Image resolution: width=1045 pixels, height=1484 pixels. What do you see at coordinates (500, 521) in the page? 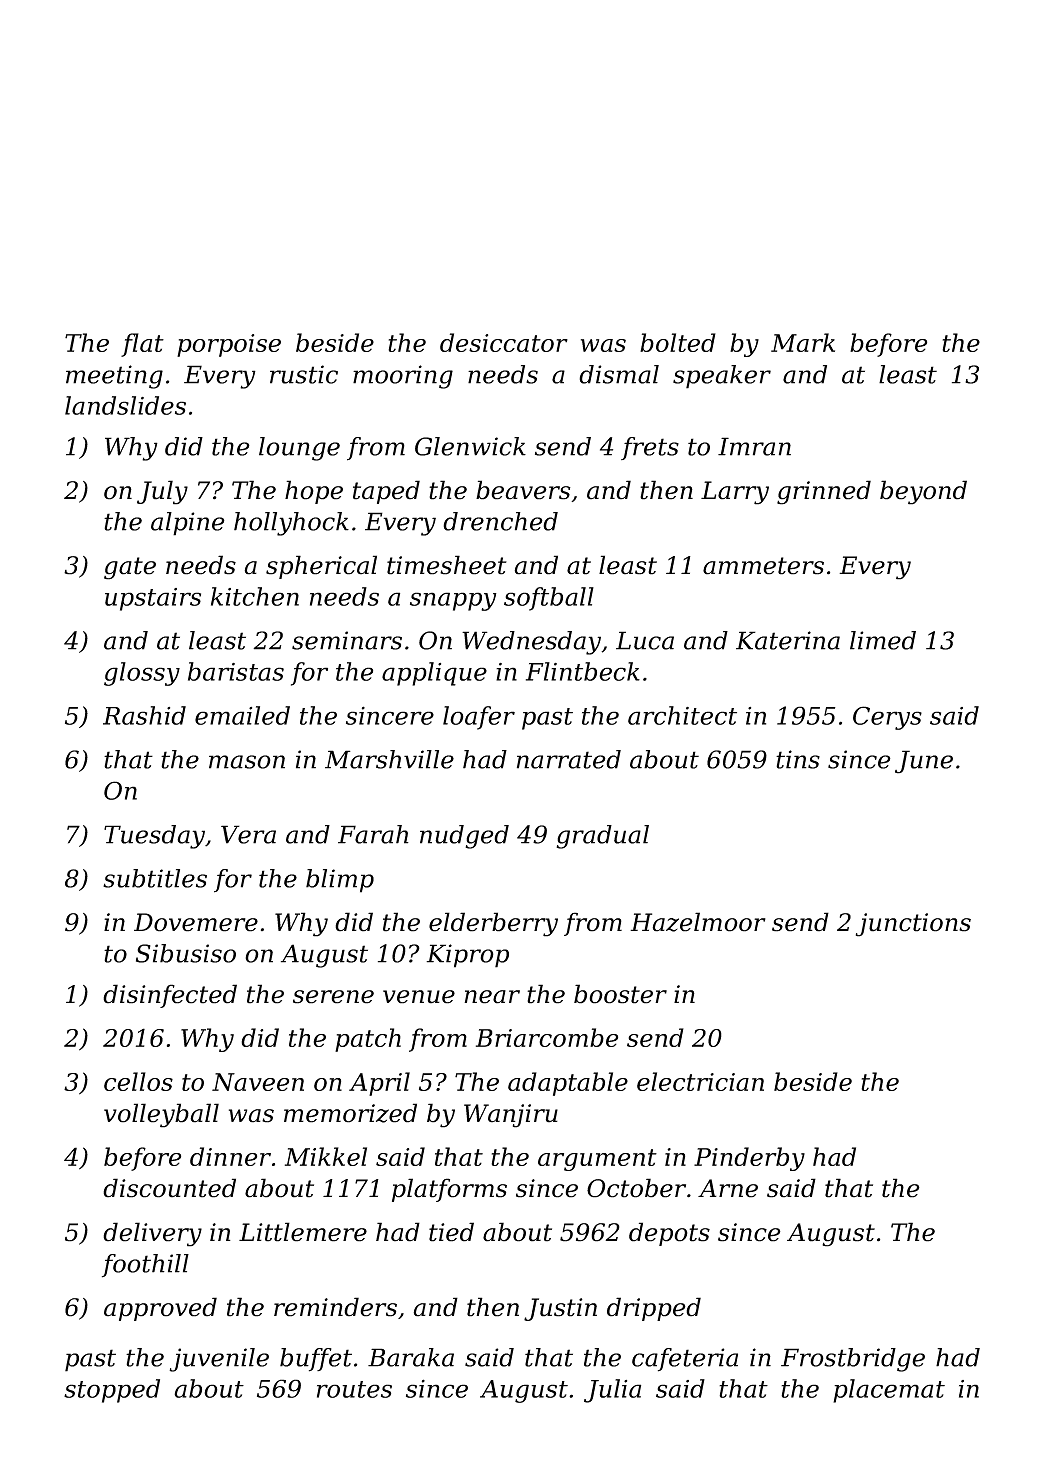
I see `drenched` at bounding box center [500, 521].
